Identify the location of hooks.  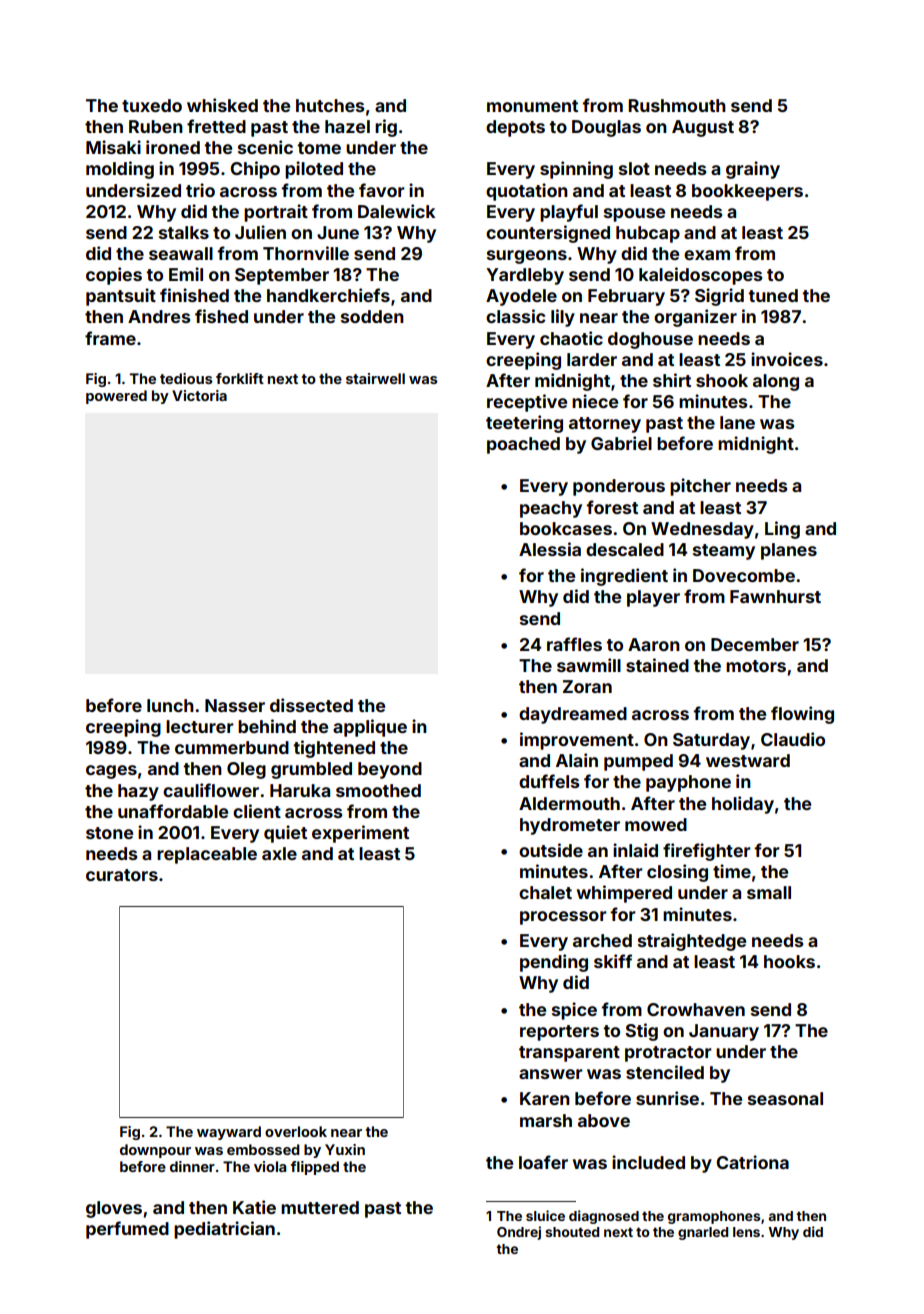
(789, 961).
